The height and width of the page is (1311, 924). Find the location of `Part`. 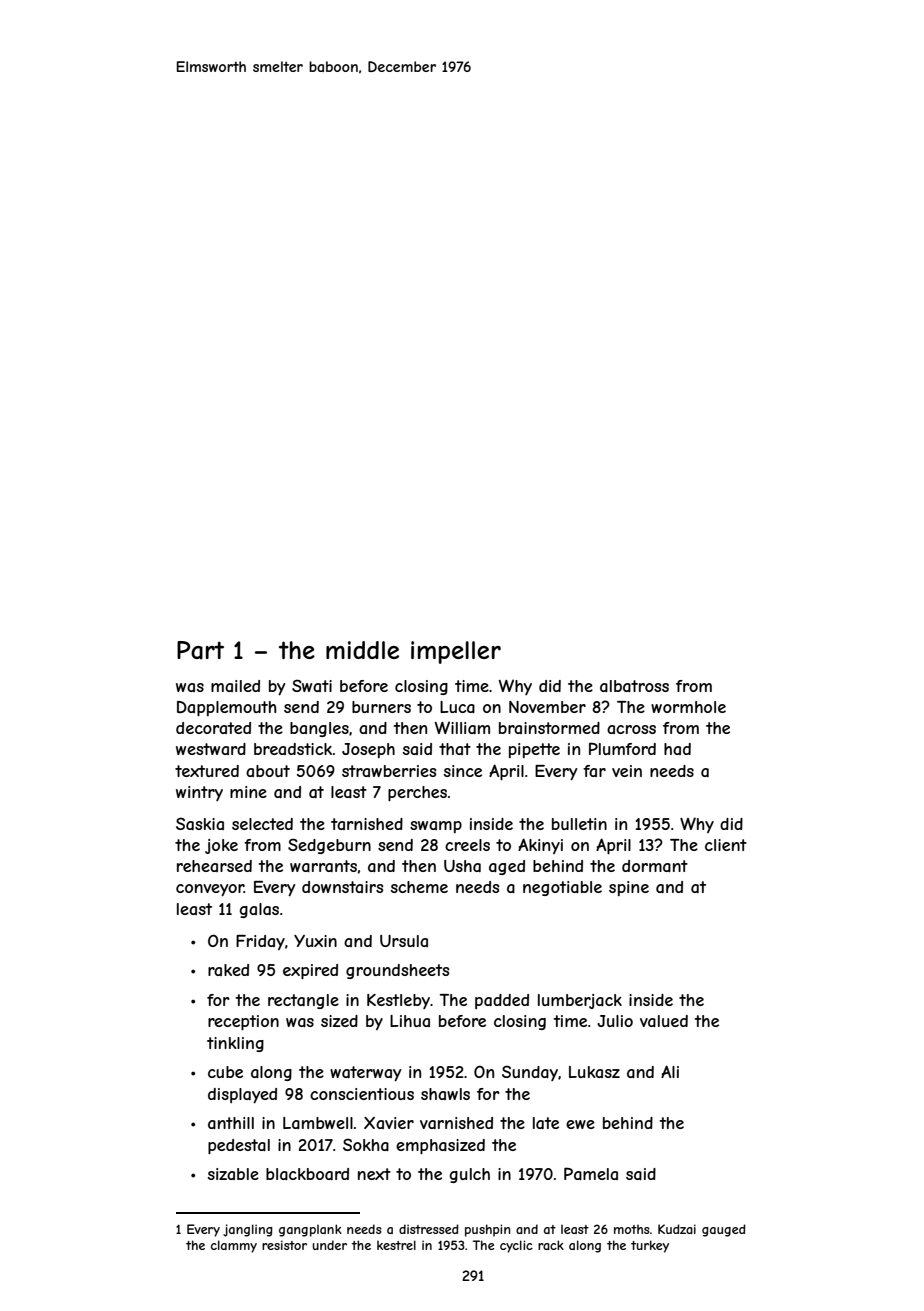

Part is located at coordinates (200, 650).
